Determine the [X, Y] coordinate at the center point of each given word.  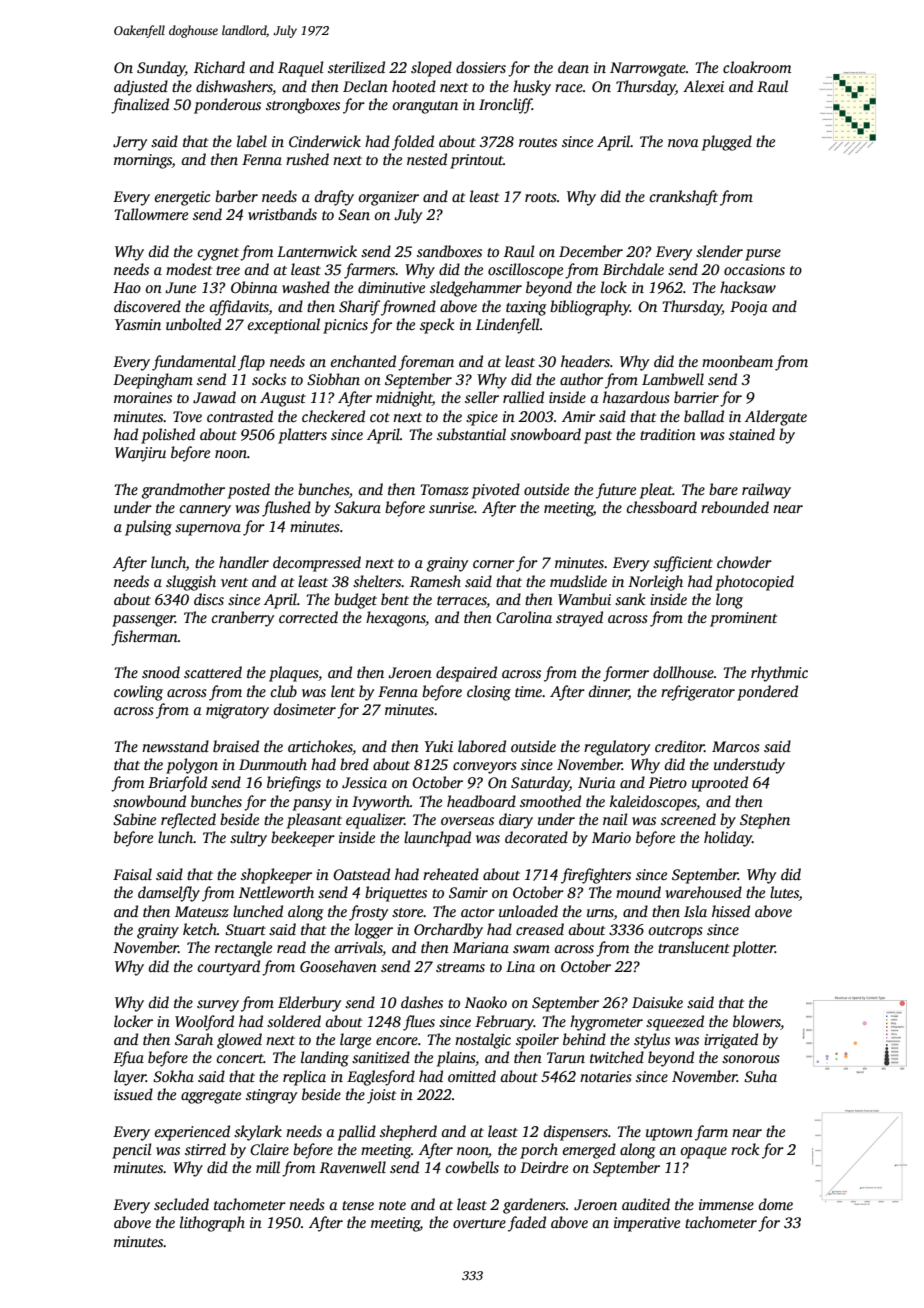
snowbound [149, 801]
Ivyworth [381, 803]
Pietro [668, 782]
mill [268, 1167]
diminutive [391, 287]
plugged [727, 143]
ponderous [227, 106]
